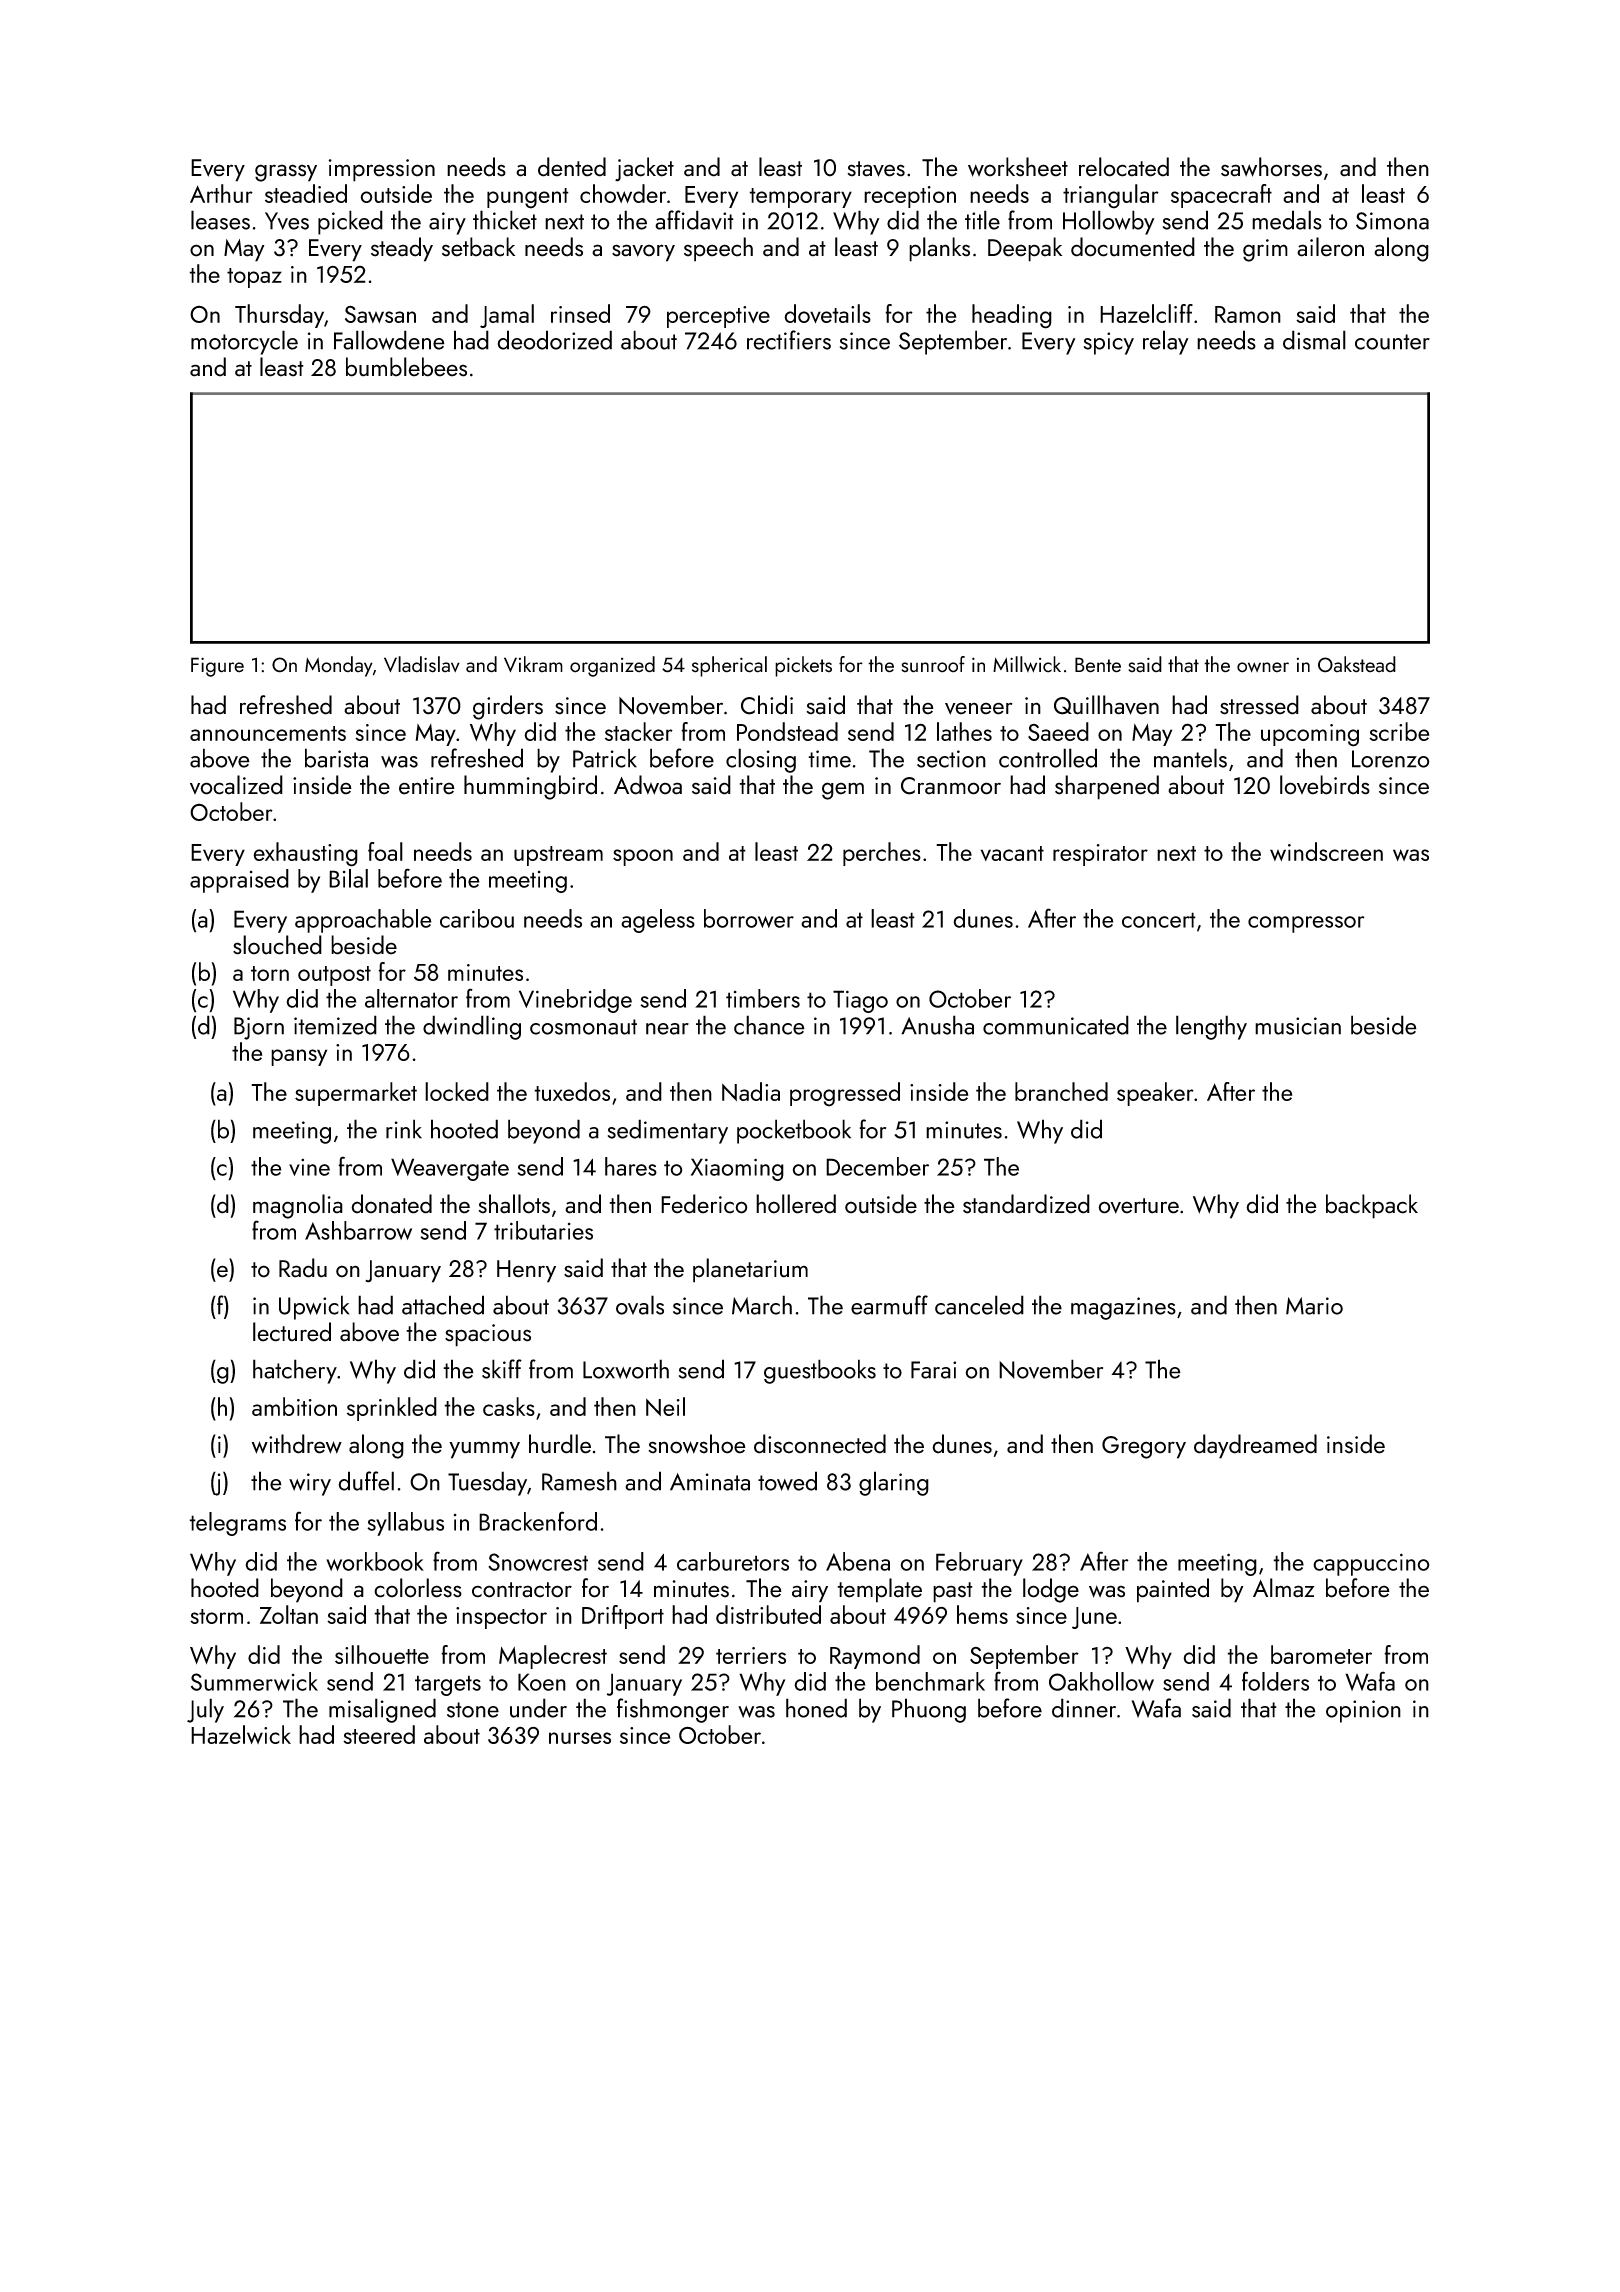 This document has height=2292, width=1620. What do you see at coordinates (381, 170) in the document?
I see `impression` at bounding box center [381, 170].
